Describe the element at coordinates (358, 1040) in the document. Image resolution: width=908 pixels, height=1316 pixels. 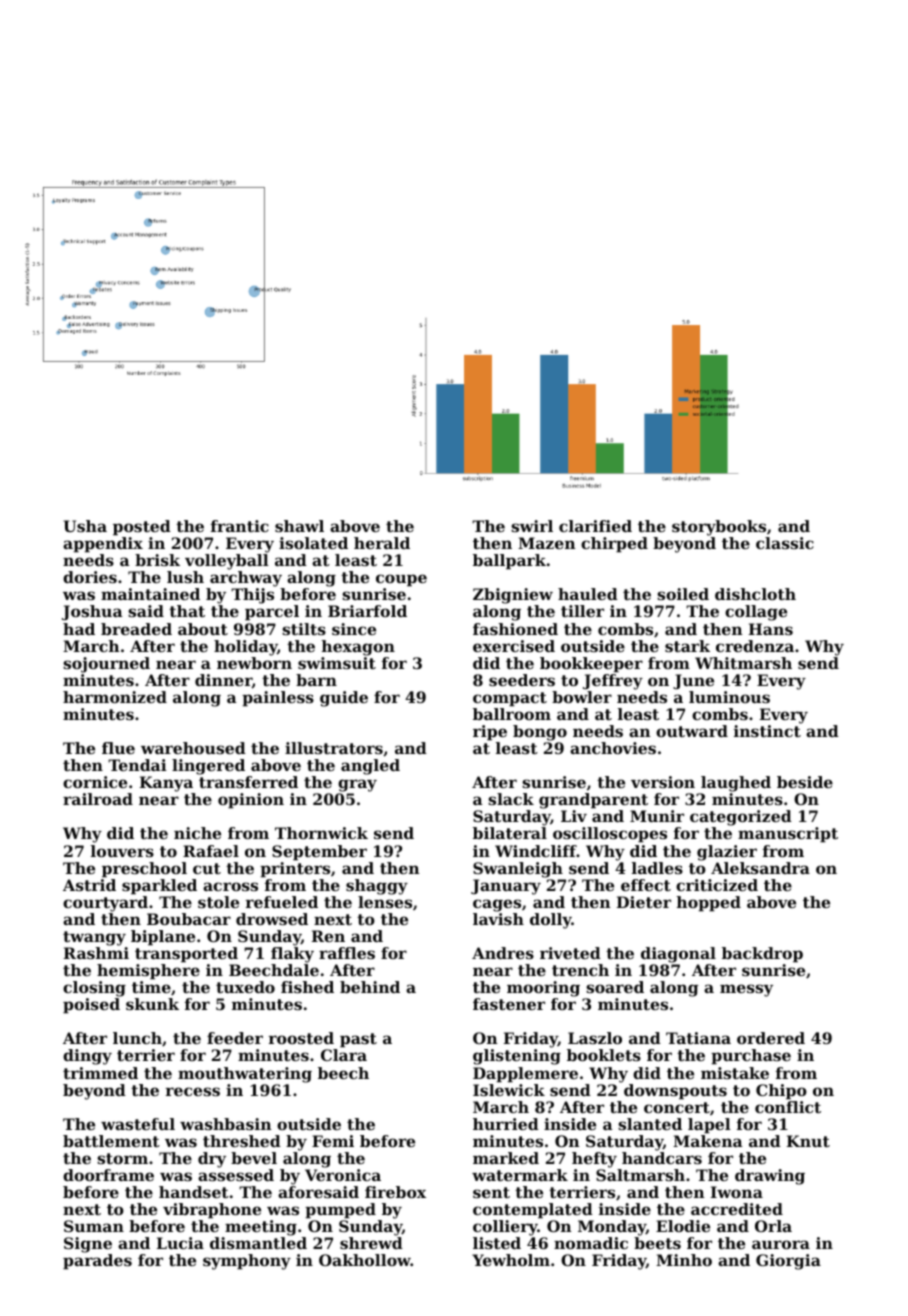
I see `past` at that location.
